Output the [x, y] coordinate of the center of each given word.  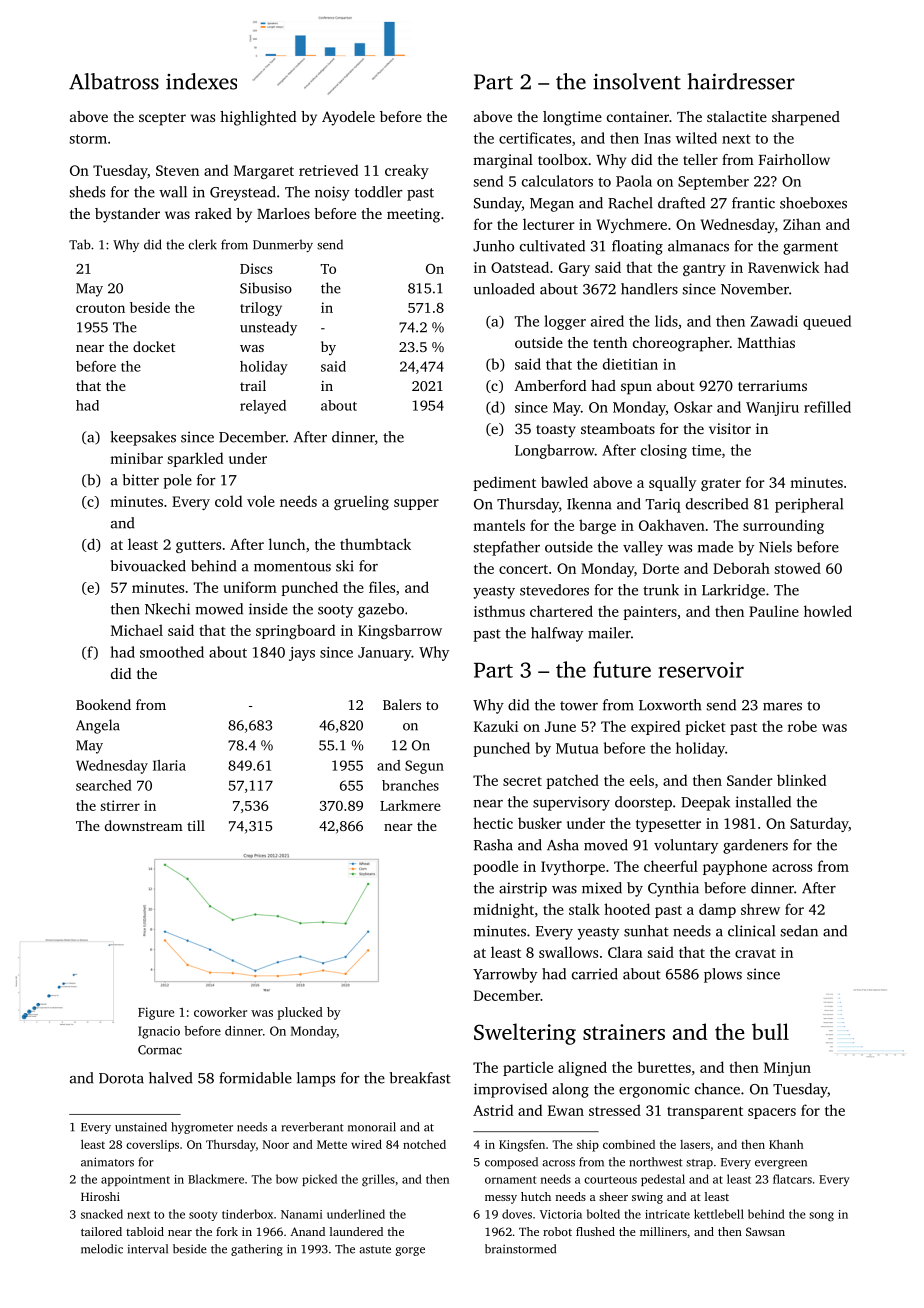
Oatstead [520, 267]
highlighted [258, 118]
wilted [696, 138]
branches [410, 785]
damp [717, 910]
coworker [220, 1012]
